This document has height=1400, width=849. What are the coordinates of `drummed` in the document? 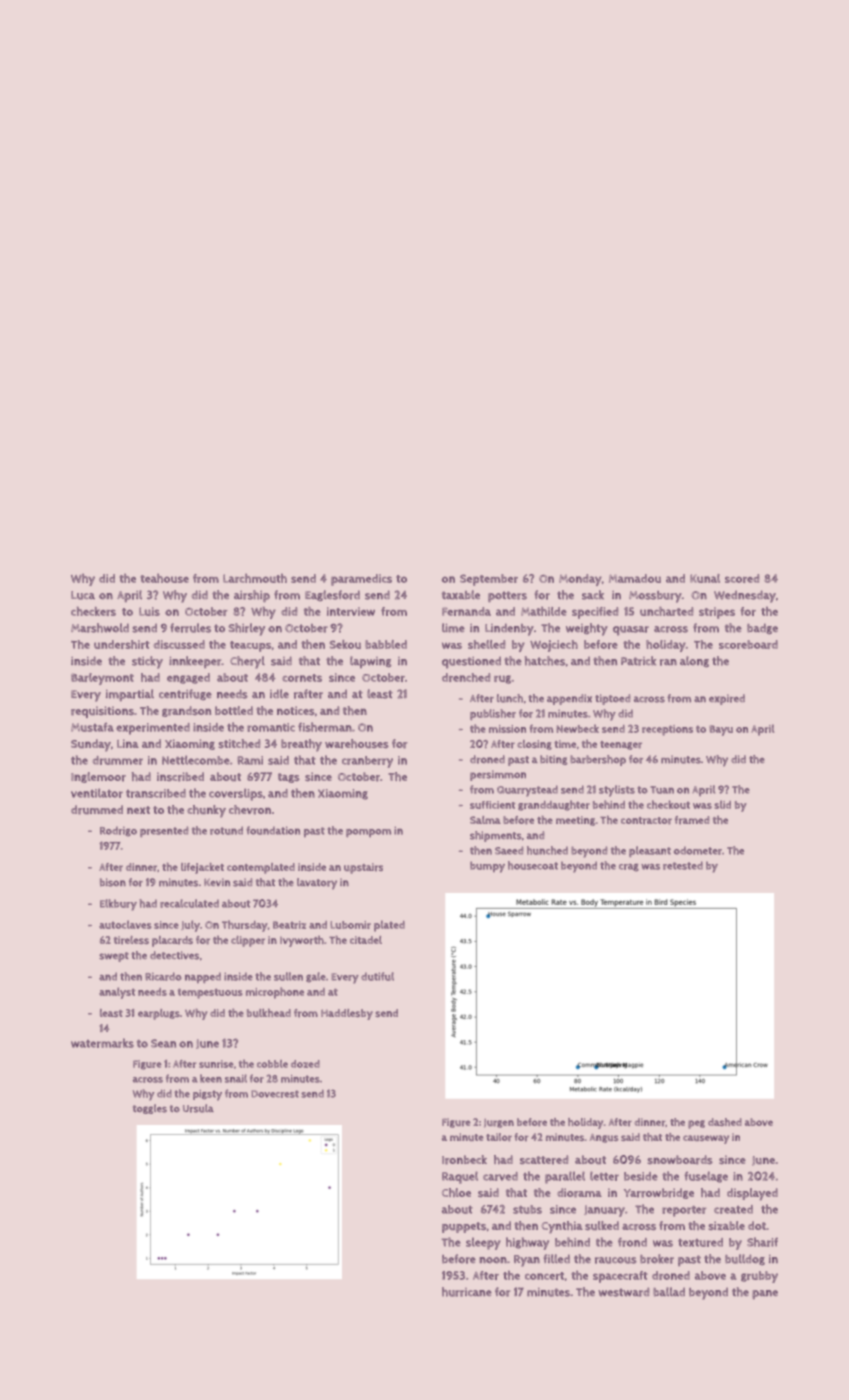 It's located at (97, 810).
